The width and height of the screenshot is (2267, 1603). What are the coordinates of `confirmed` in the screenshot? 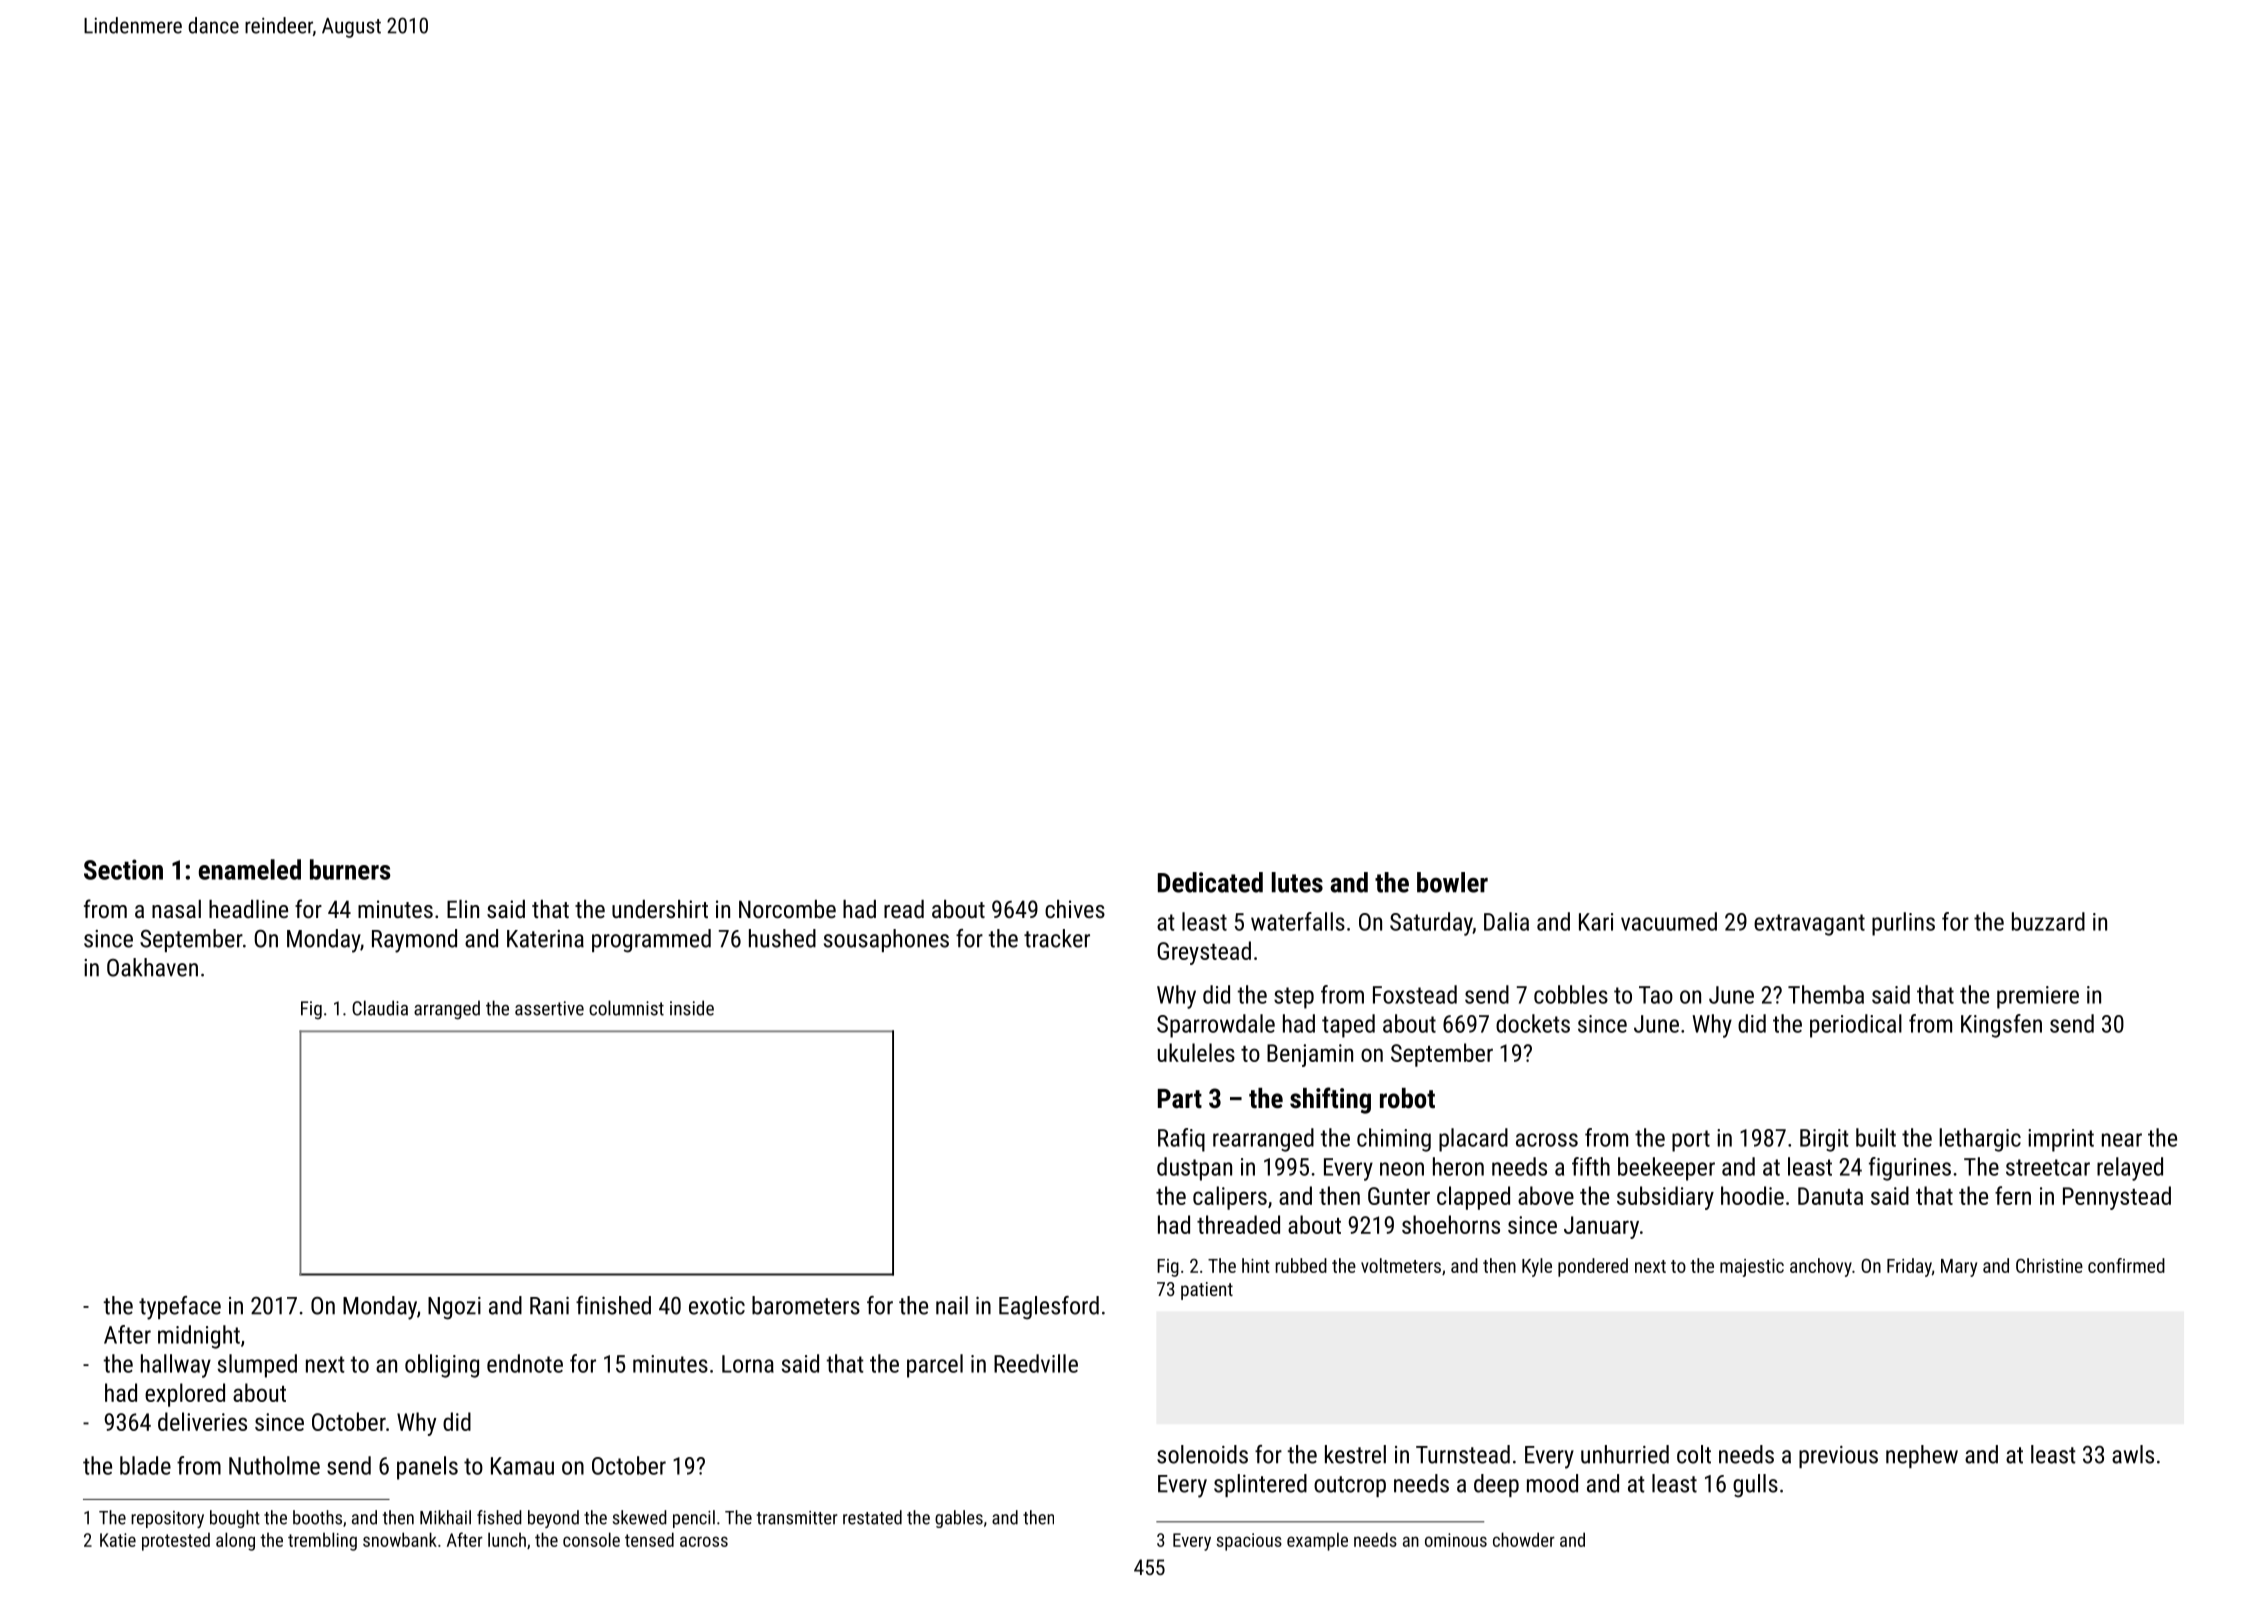 It's located at (2126, 1265).
